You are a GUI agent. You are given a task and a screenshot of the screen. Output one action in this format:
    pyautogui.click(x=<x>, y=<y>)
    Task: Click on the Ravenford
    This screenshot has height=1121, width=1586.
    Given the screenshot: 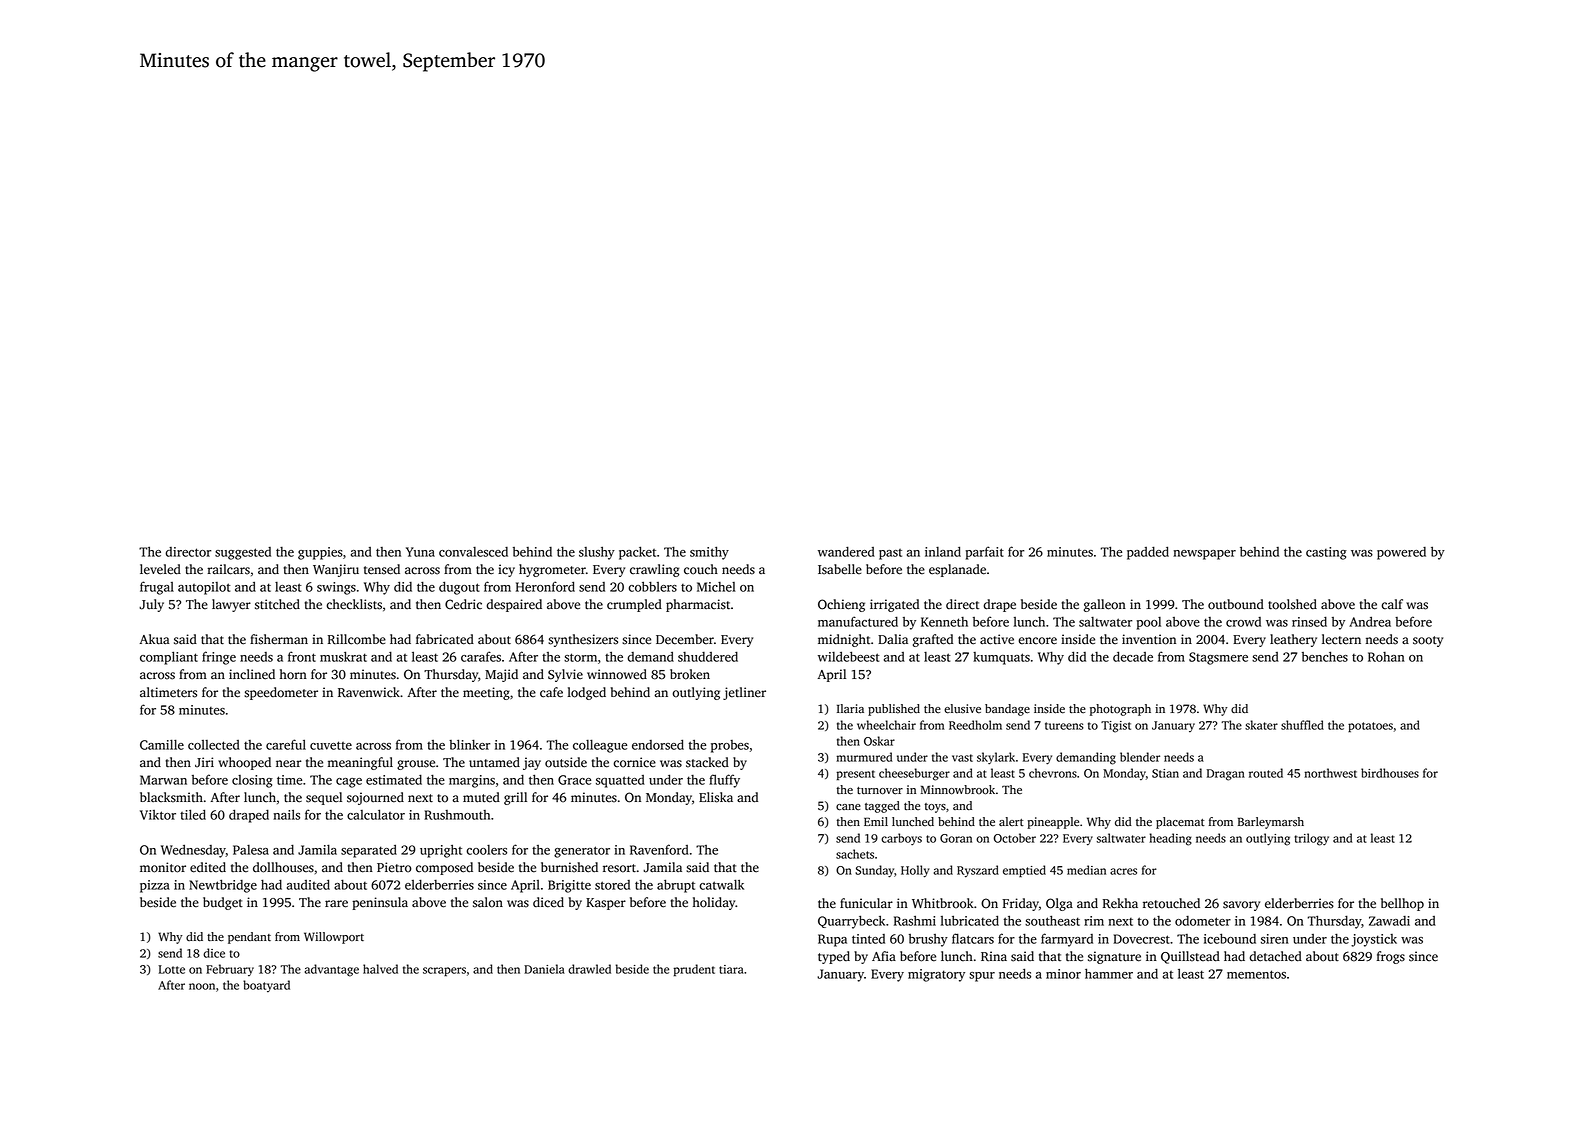 What is the action you would take?
    pyautogui.click(x=659, y=849)
